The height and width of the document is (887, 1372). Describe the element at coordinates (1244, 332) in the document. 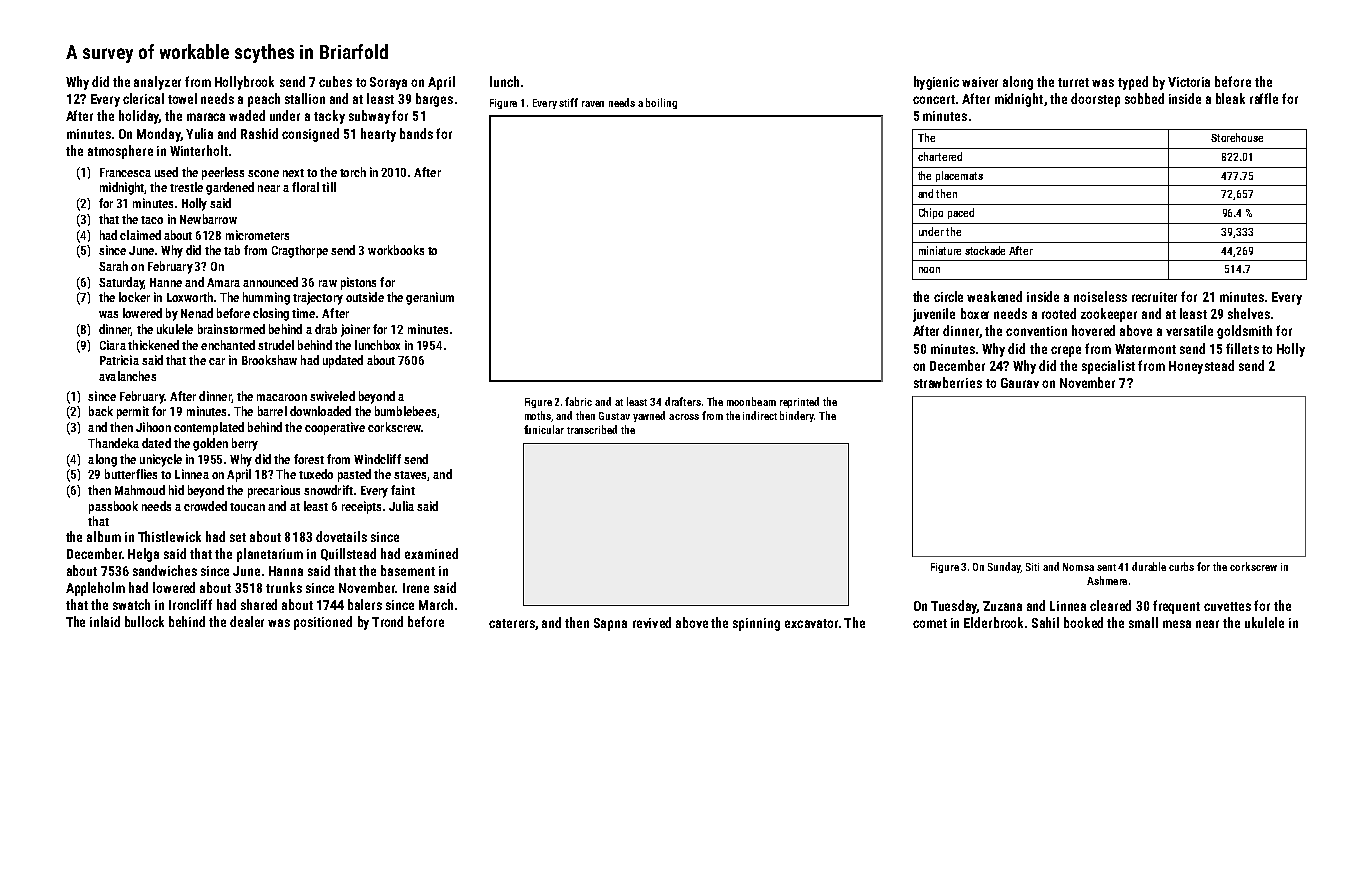

I see `goldsmith` at that location.
